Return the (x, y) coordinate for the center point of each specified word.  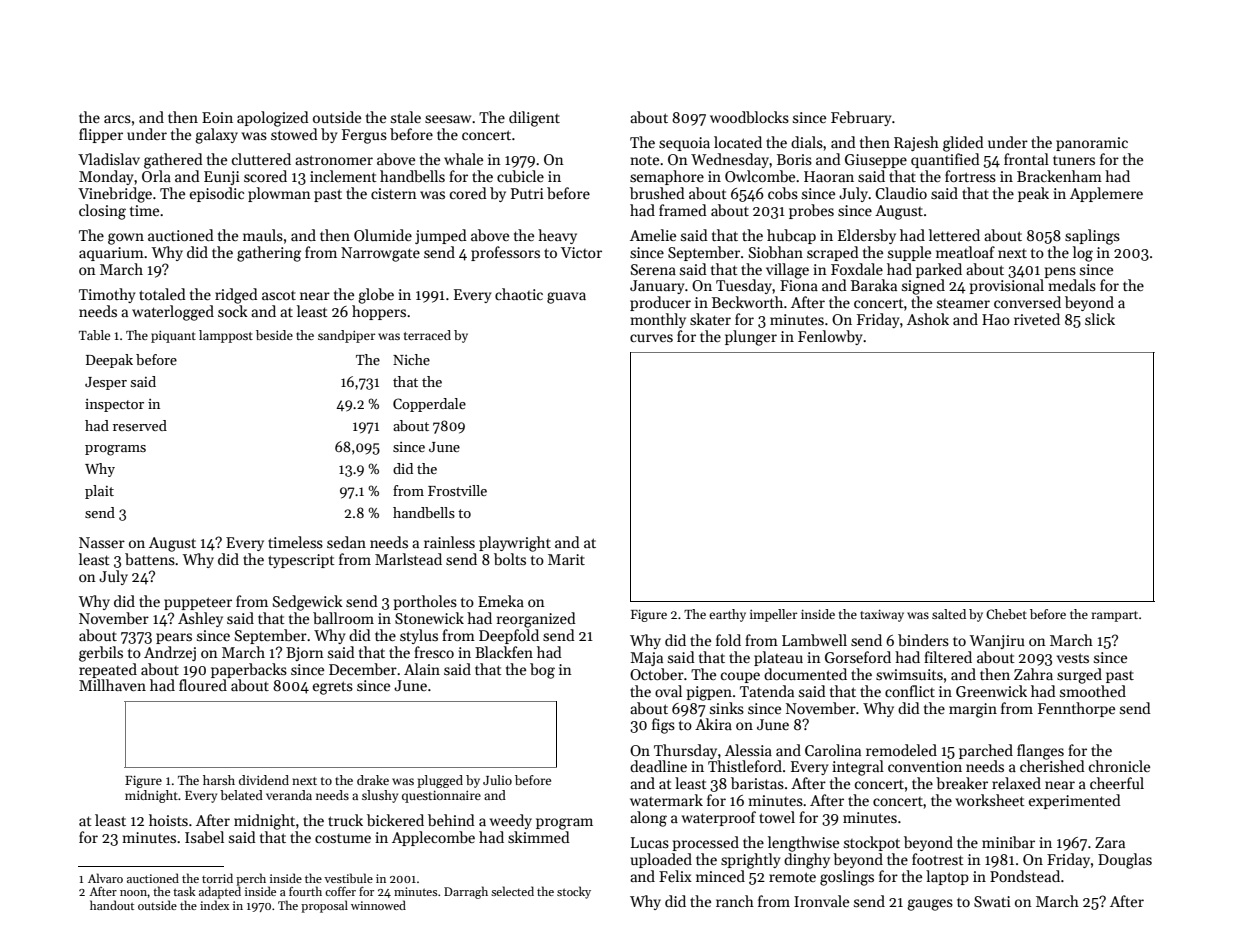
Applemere (1106, 194)
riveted (1037, 319)
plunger (751, 338)
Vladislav (109, 159)
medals (1072, 285)
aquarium (111, 254)
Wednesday (730, 160)
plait (99, 492)
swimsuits (909, 674)
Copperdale (429, 405)
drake (373, 780)
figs (663, 726)
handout (112, 905)
